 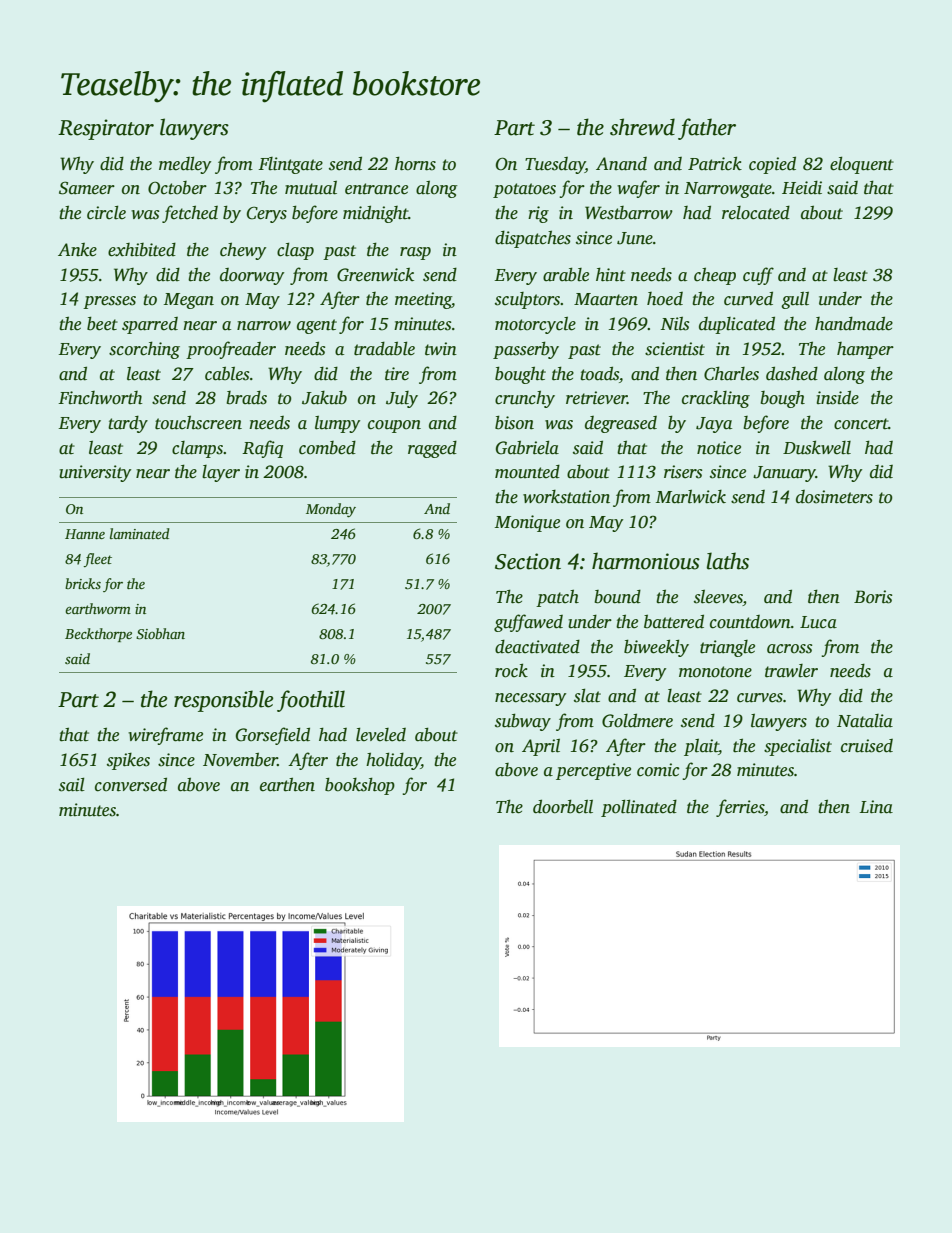 I want to click on rasp, so click(x=415, y=253).
